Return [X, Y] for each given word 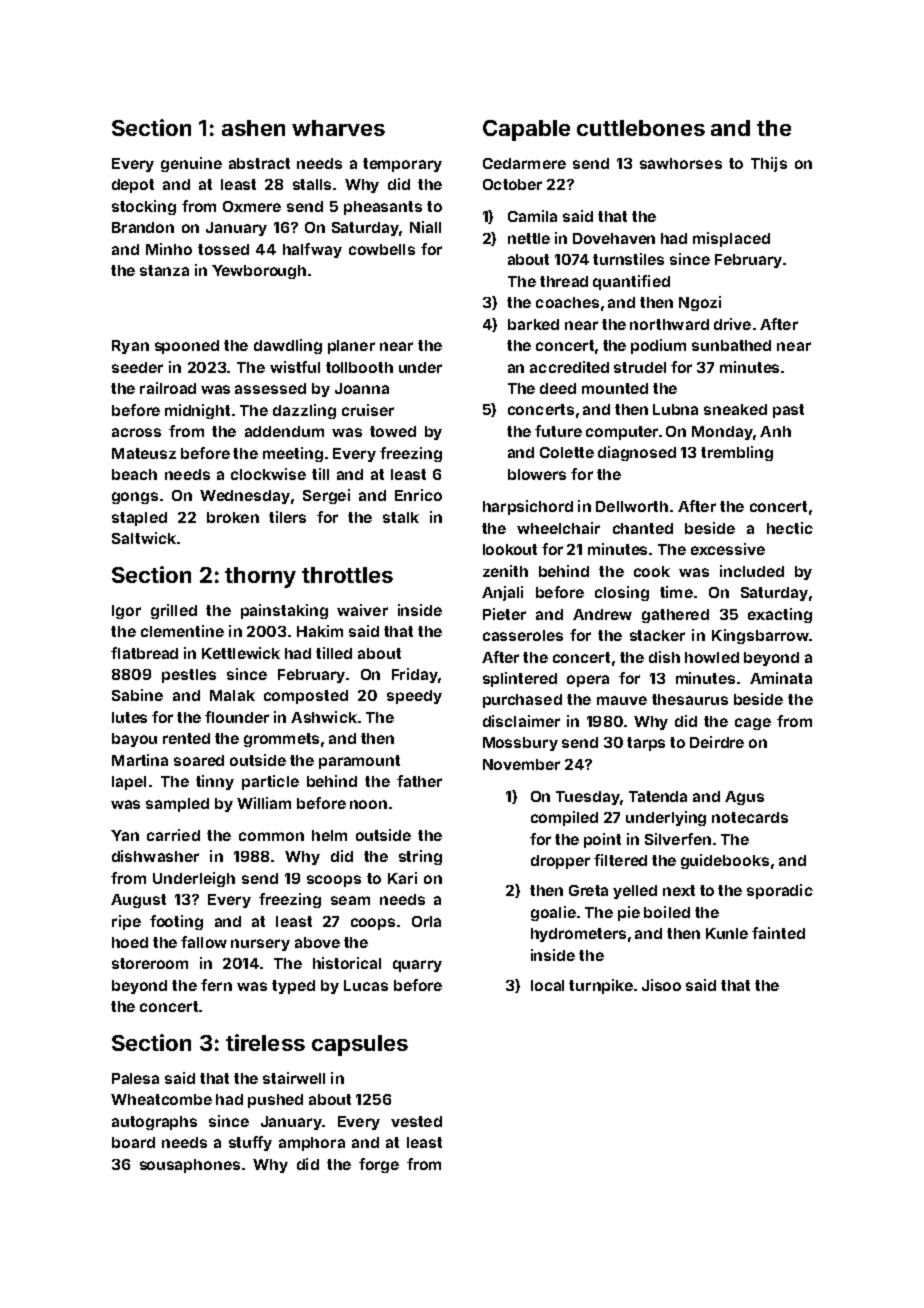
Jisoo [661, 985]
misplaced [731, 239]
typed [293, 987]
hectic [790, 528]
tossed [223, 249]
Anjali [502, 593]
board [133, 1142]
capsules [360, 1045]
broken [233, 517]
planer [351, 347]
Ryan [130, 347]
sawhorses [681, 163]
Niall [425, 227]
